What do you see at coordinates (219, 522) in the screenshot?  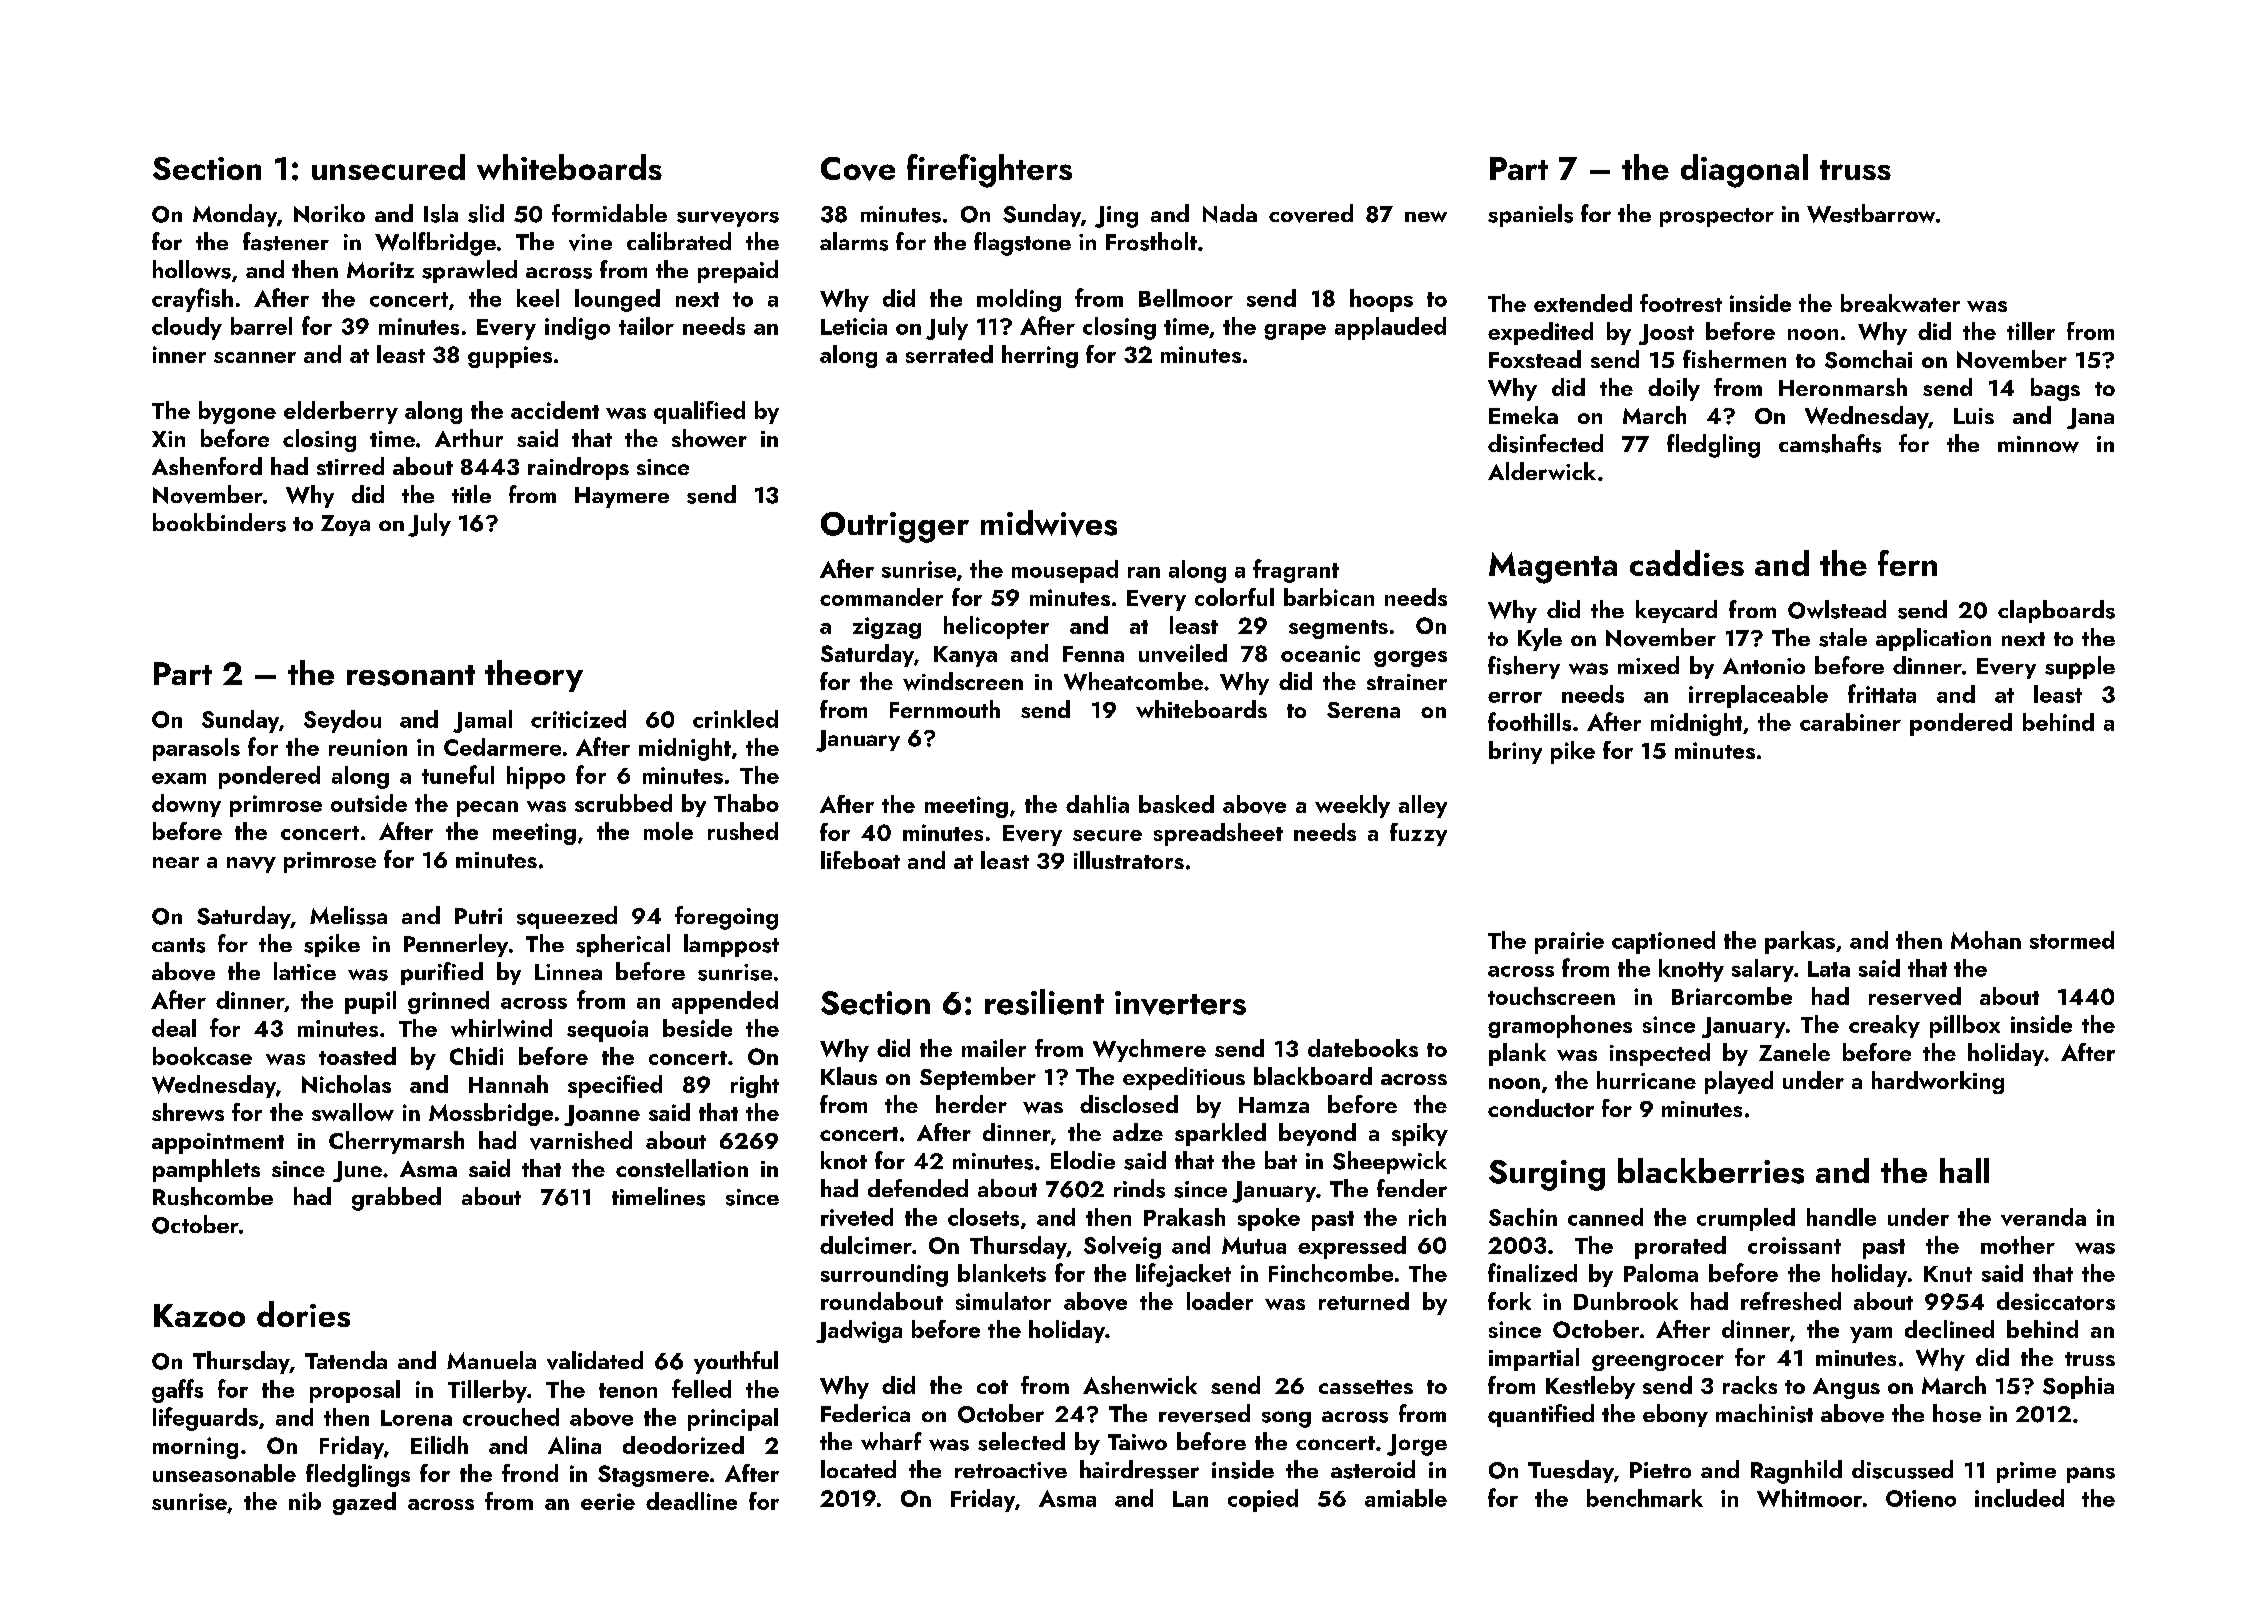 I see `bookbinders` at bounding box center [219, 522].
